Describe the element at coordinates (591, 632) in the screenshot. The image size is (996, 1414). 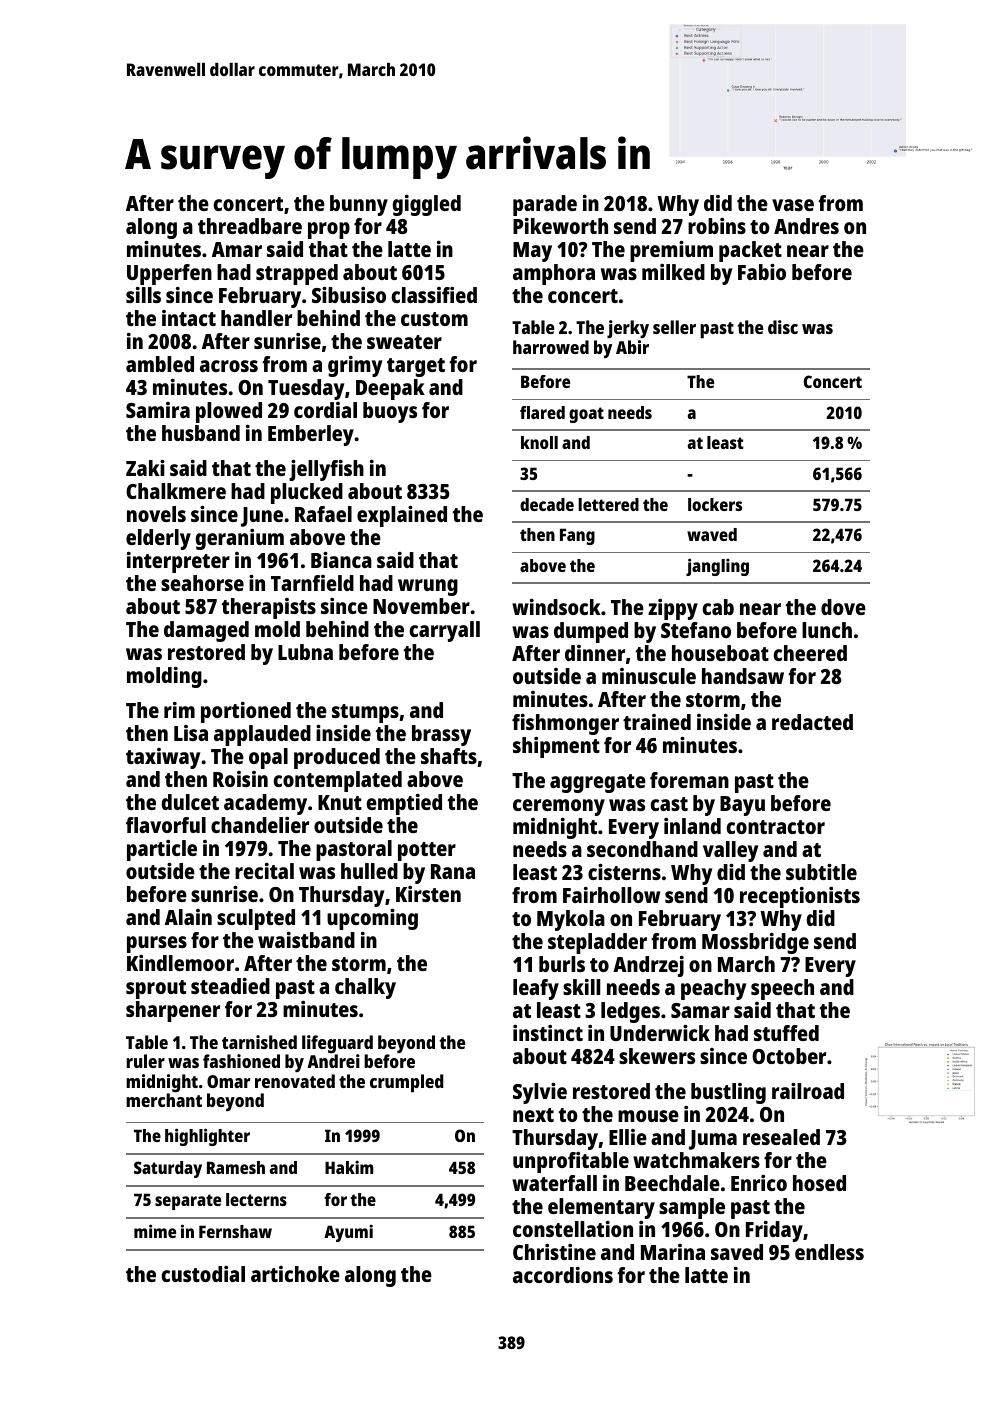
I see `dumped` at that location.
